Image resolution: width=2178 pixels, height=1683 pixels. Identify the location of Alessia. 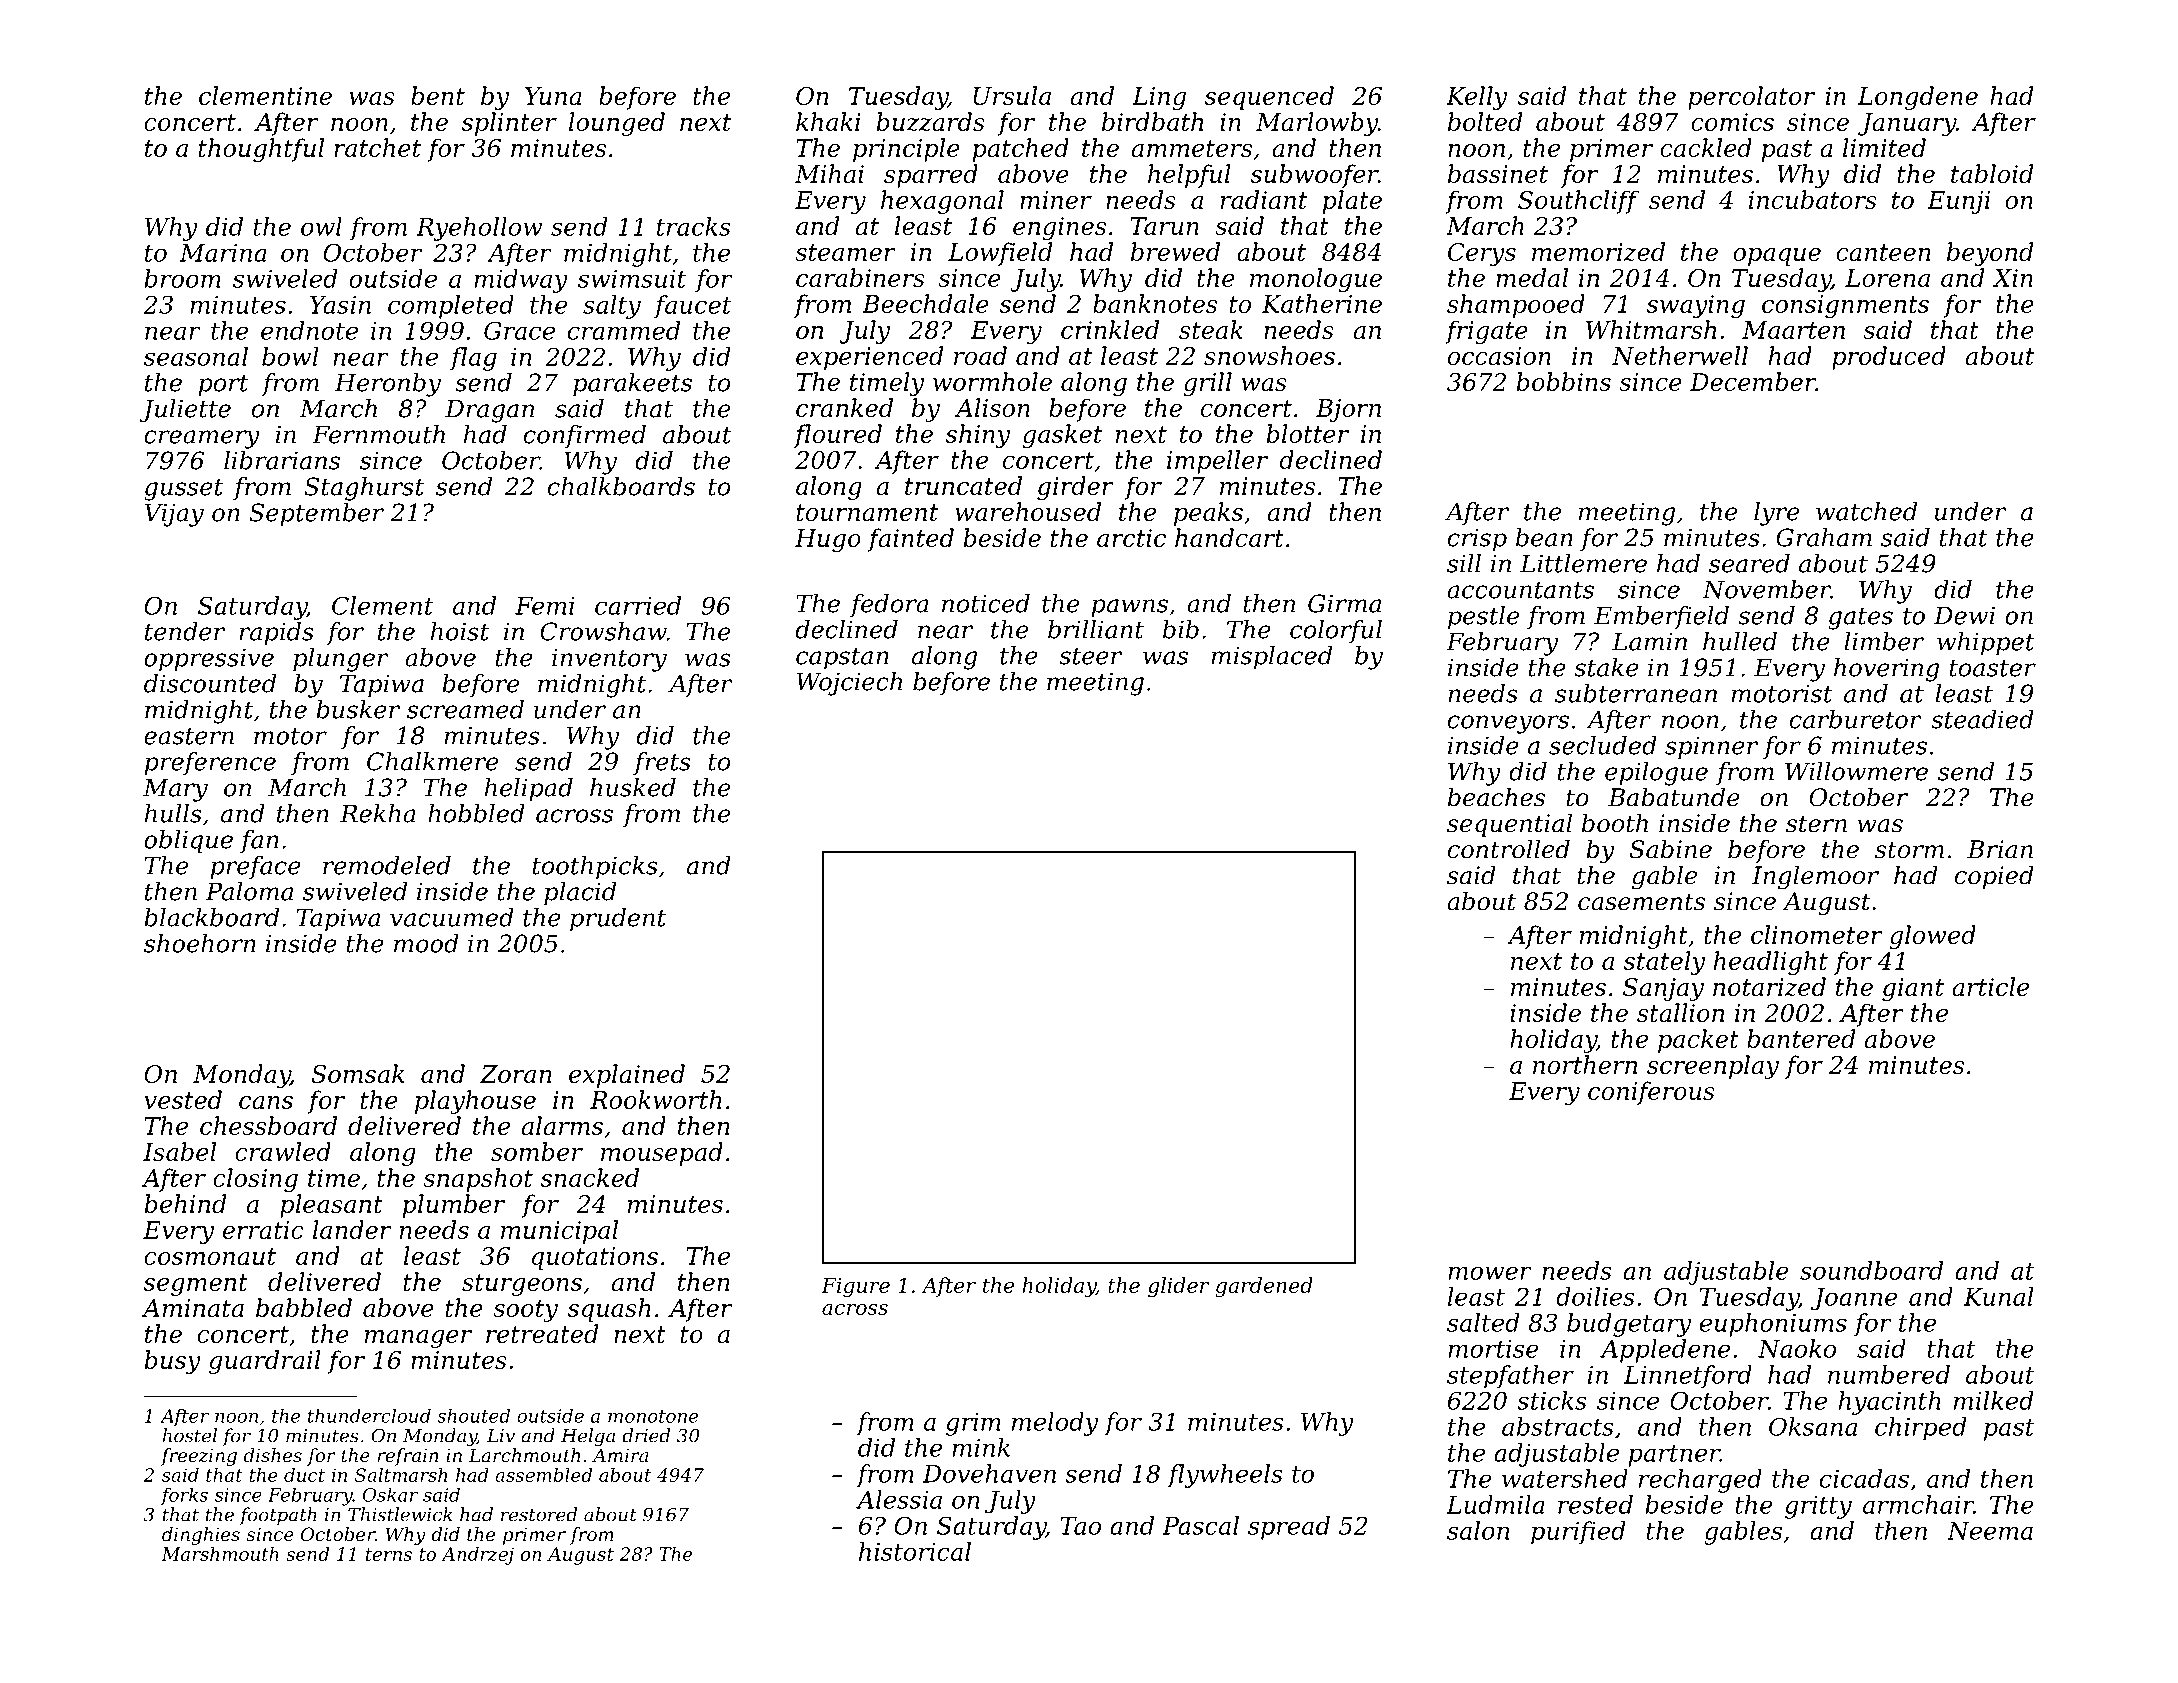
(899, 1499).
